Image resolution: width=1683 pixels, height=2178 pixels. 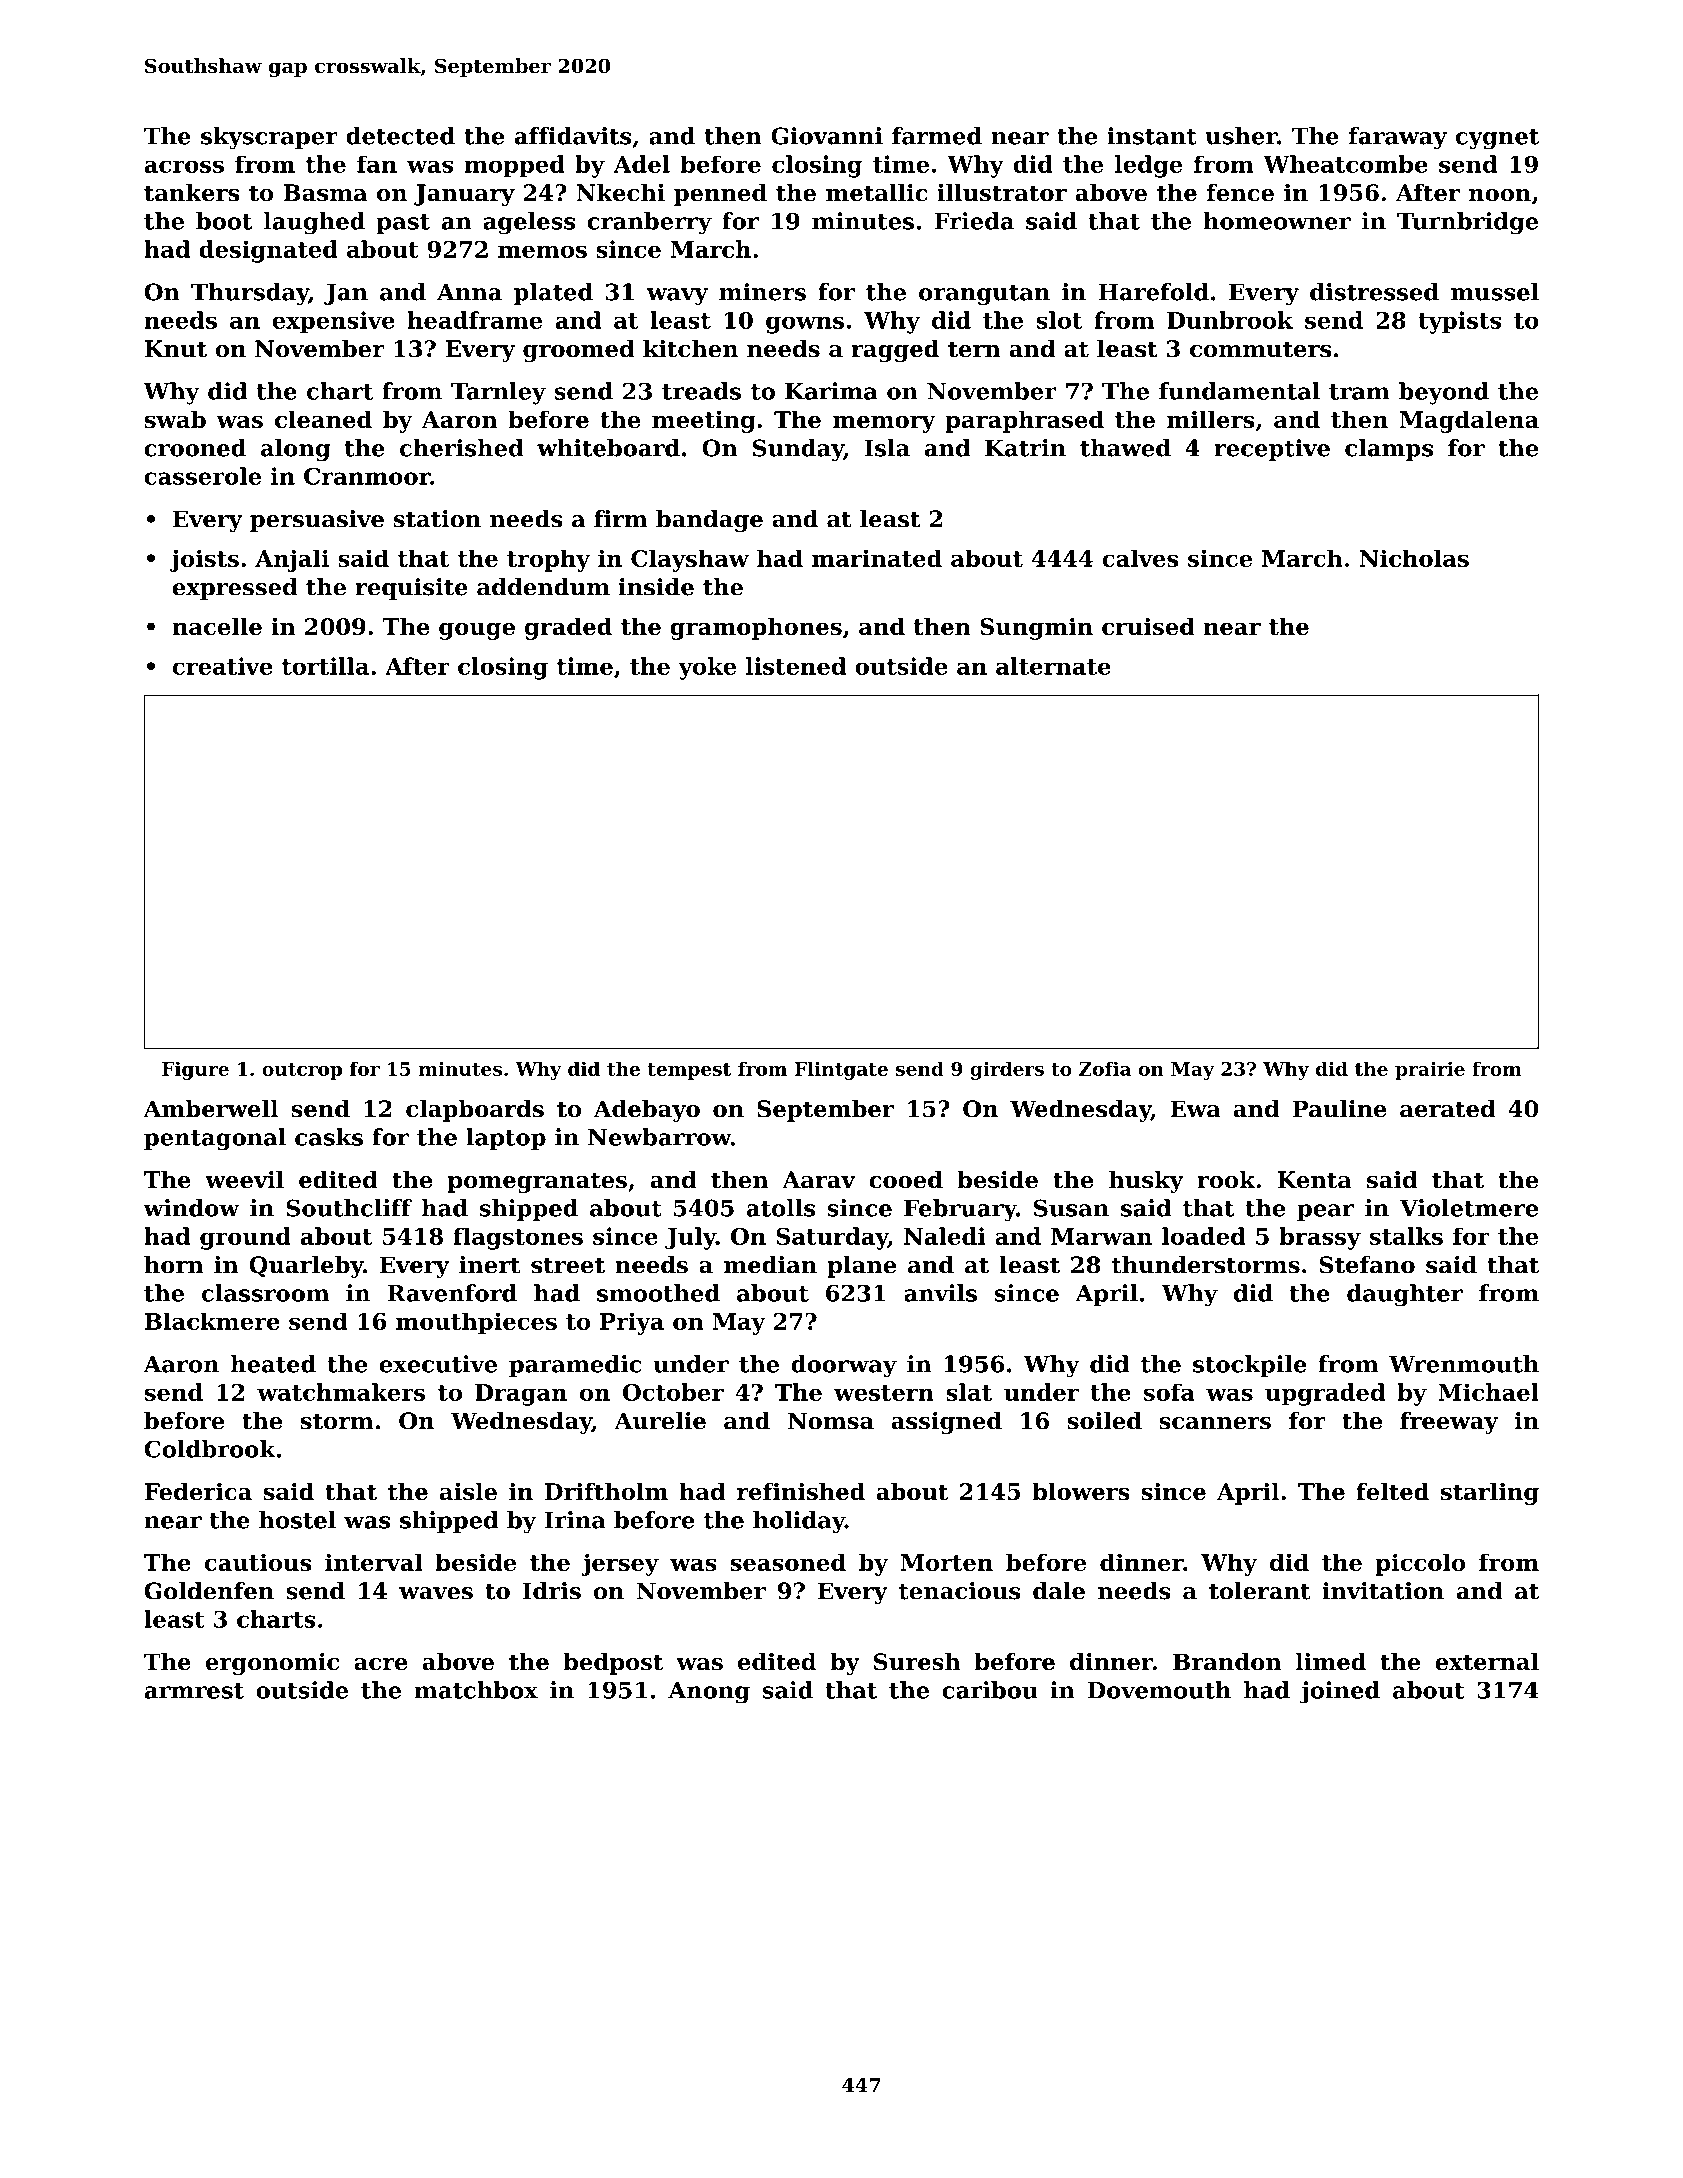 What do you see at coordinates (1405, 1295) in the image?
I see `daughter` at bounding box center [1405, 1295].
